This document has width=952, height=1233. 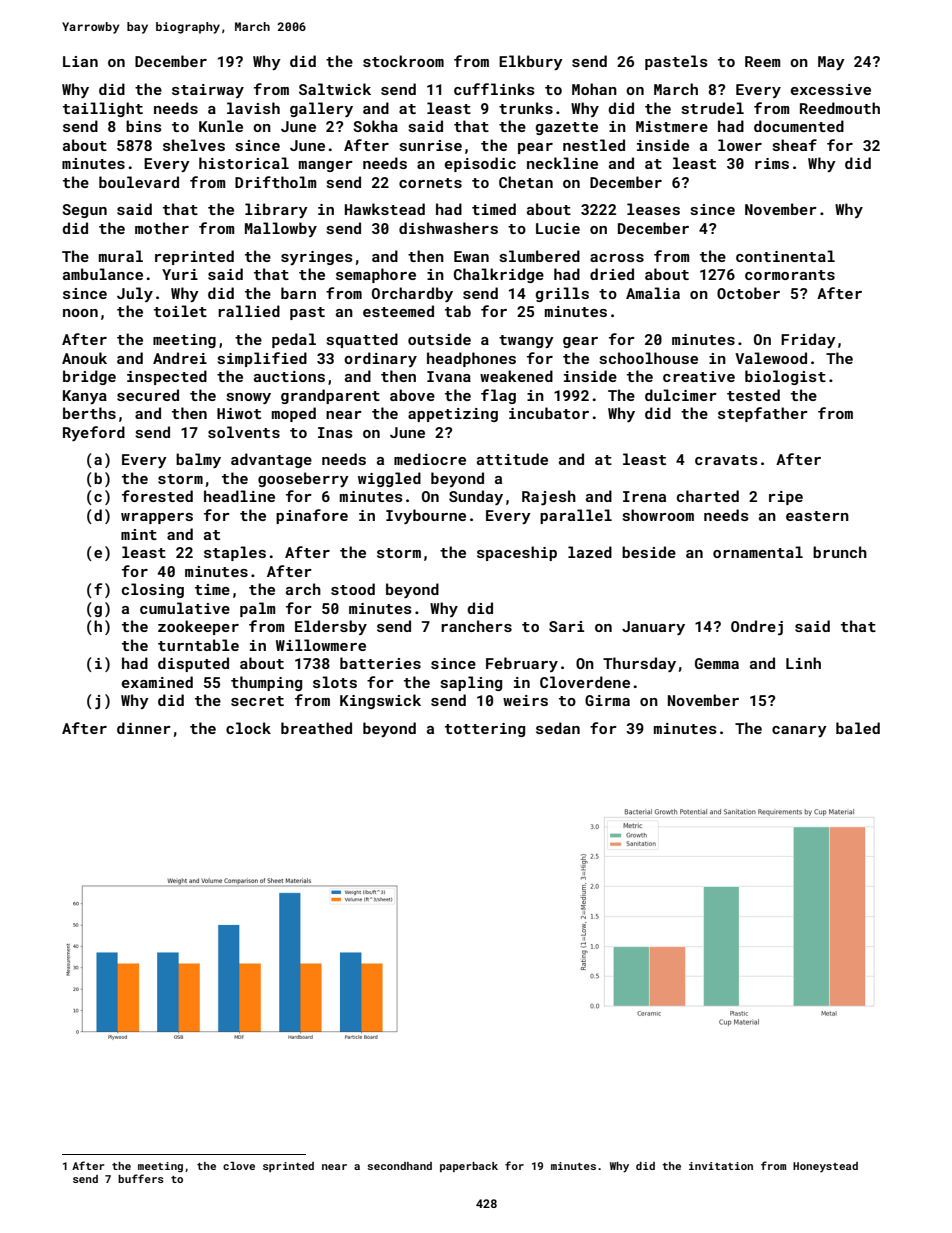 I want to click on canary, so click(x=799, y=731).
